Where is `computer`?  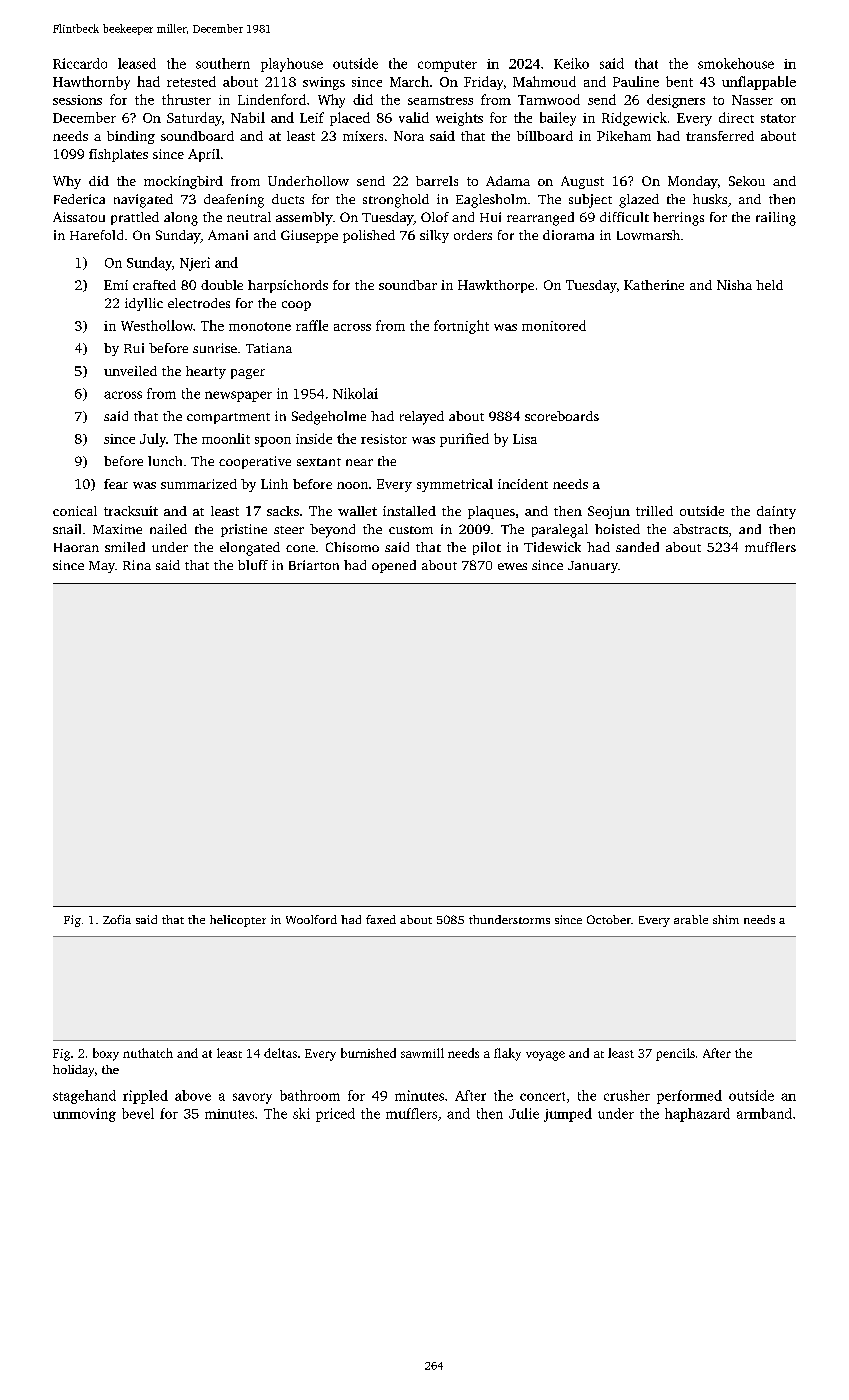 computer is located at coordinates (447, 66).
